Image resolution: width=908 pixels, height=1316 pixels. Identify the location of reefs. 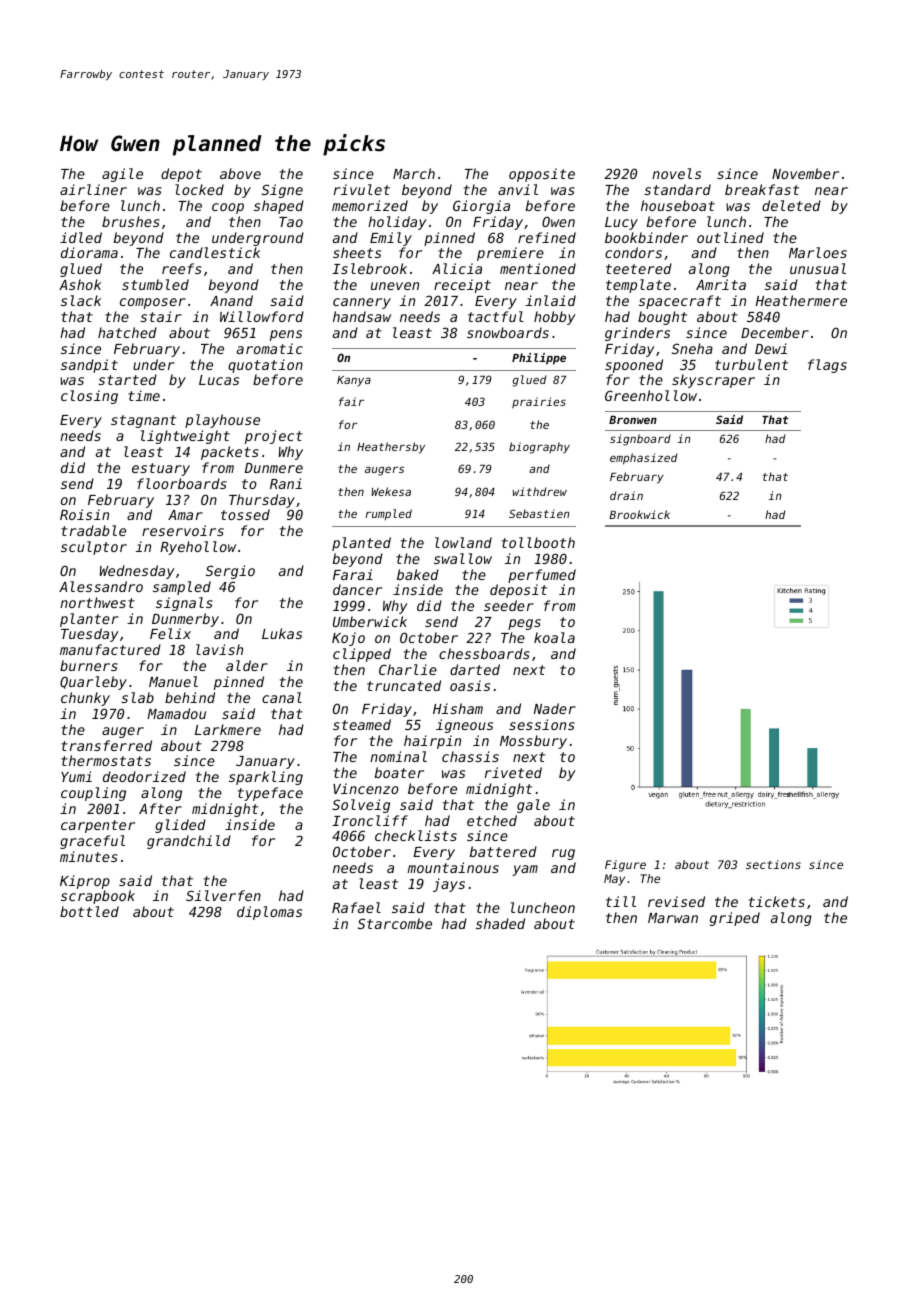
(182, 268).
